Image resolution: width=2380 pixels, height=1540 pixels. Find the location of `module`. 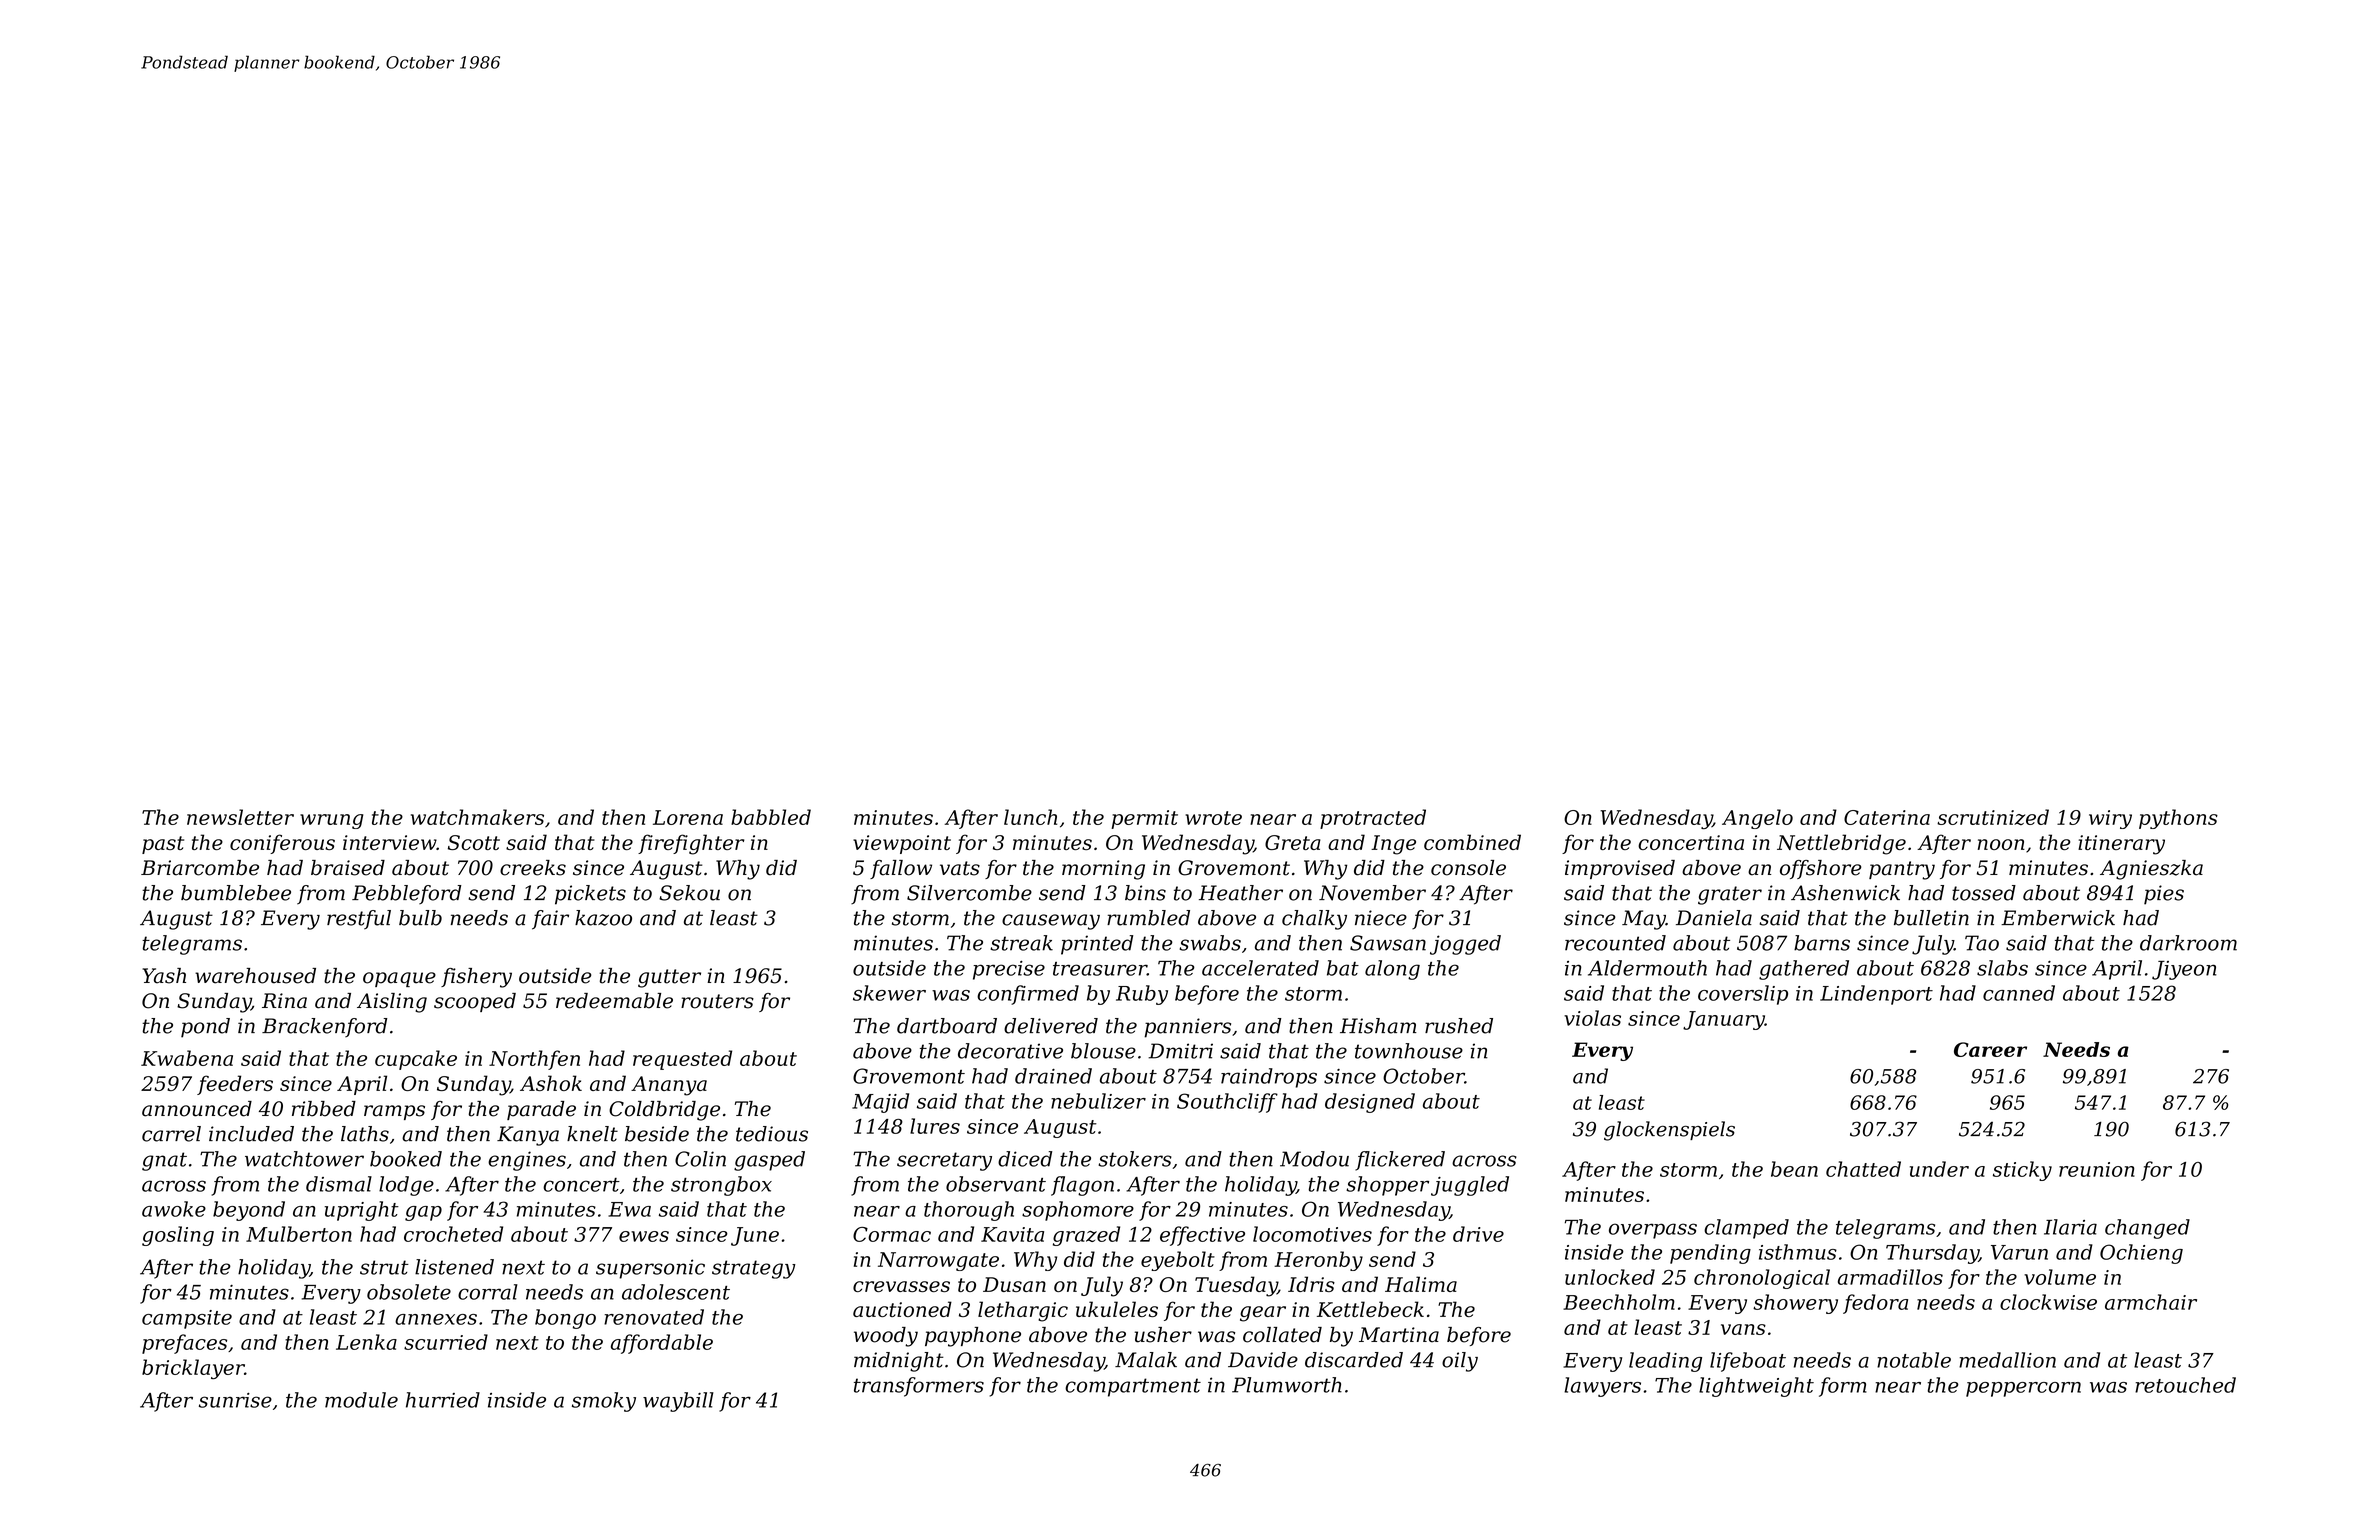

module is located at coordinates (361, 1400).
